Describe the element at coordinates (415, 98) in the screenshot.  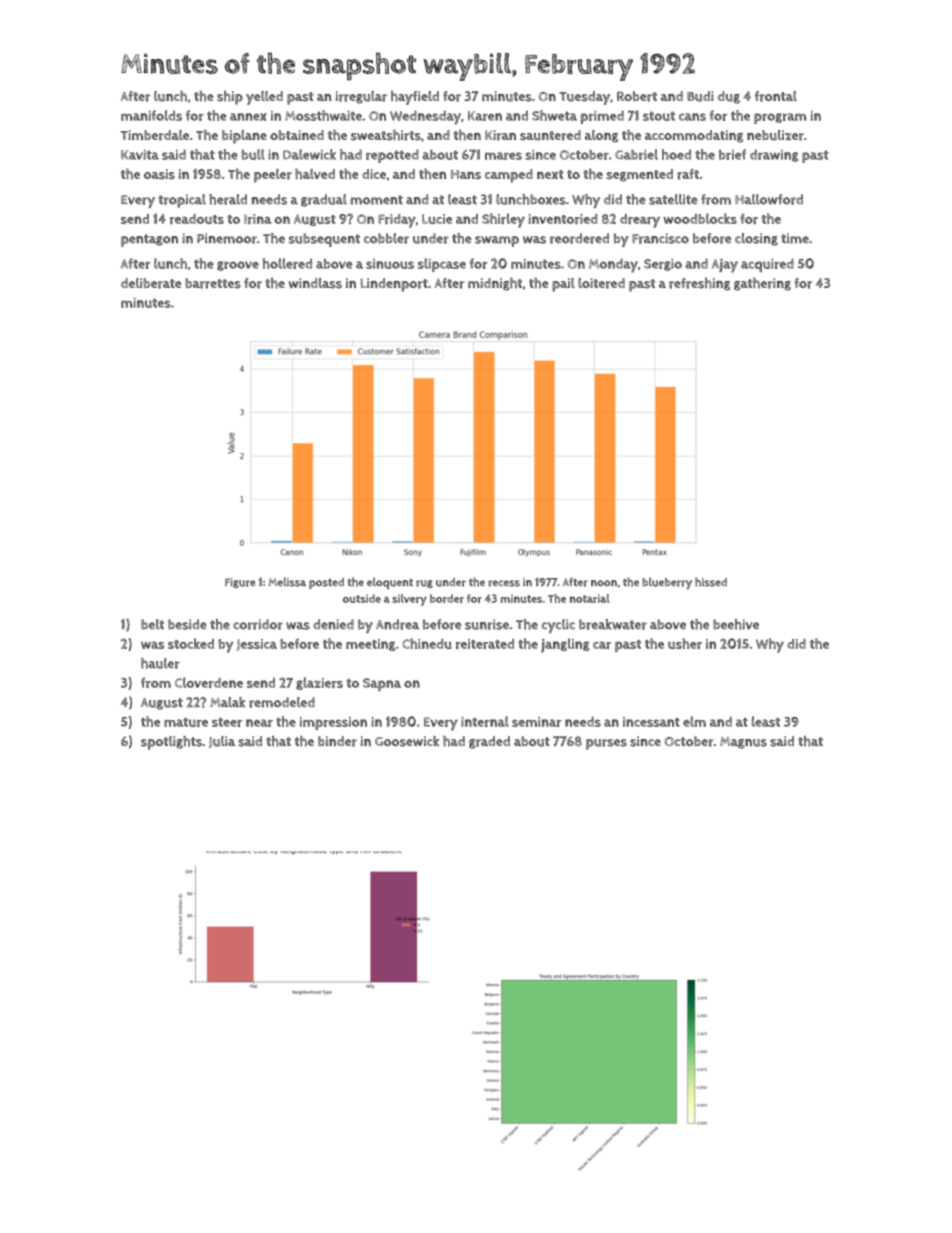
I see `hayfield` at that location.
